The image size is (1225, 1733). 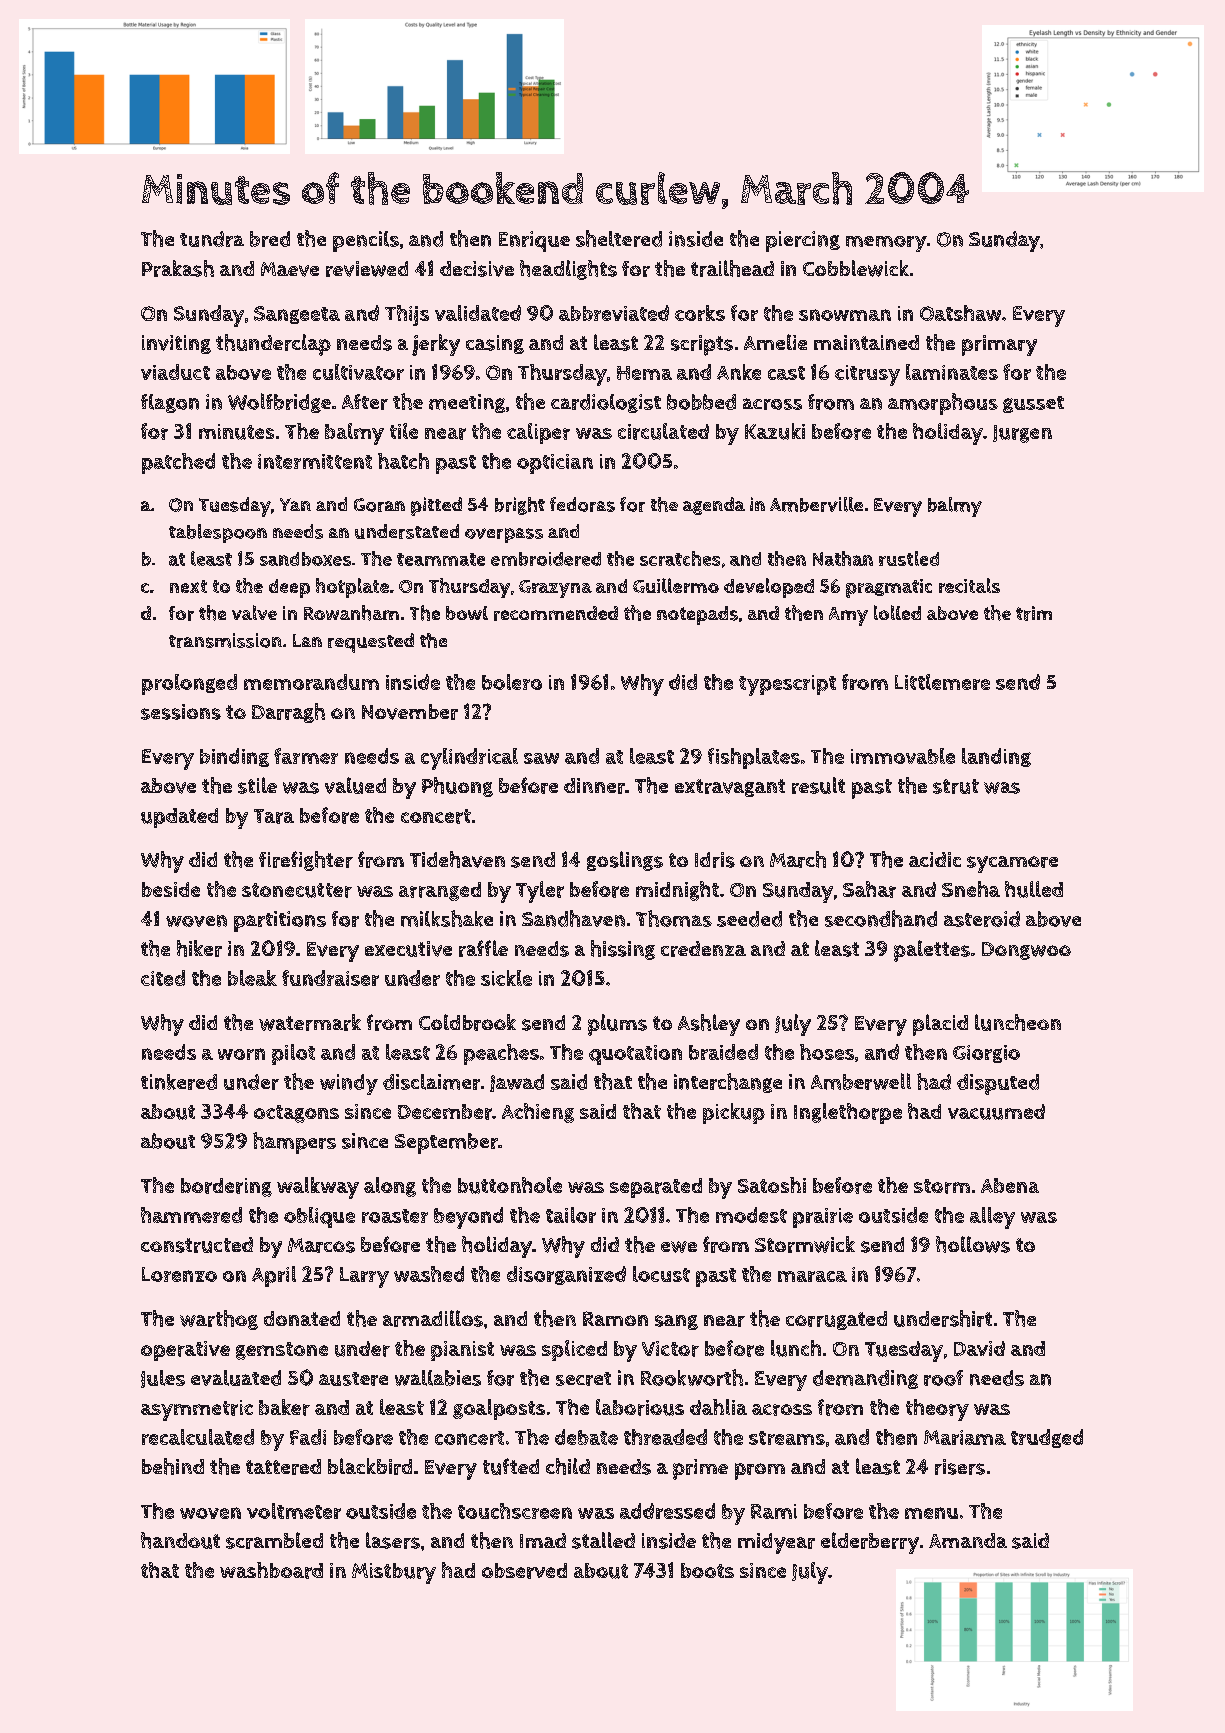 I want to click on quotation, so click(x=635, y=1055).
